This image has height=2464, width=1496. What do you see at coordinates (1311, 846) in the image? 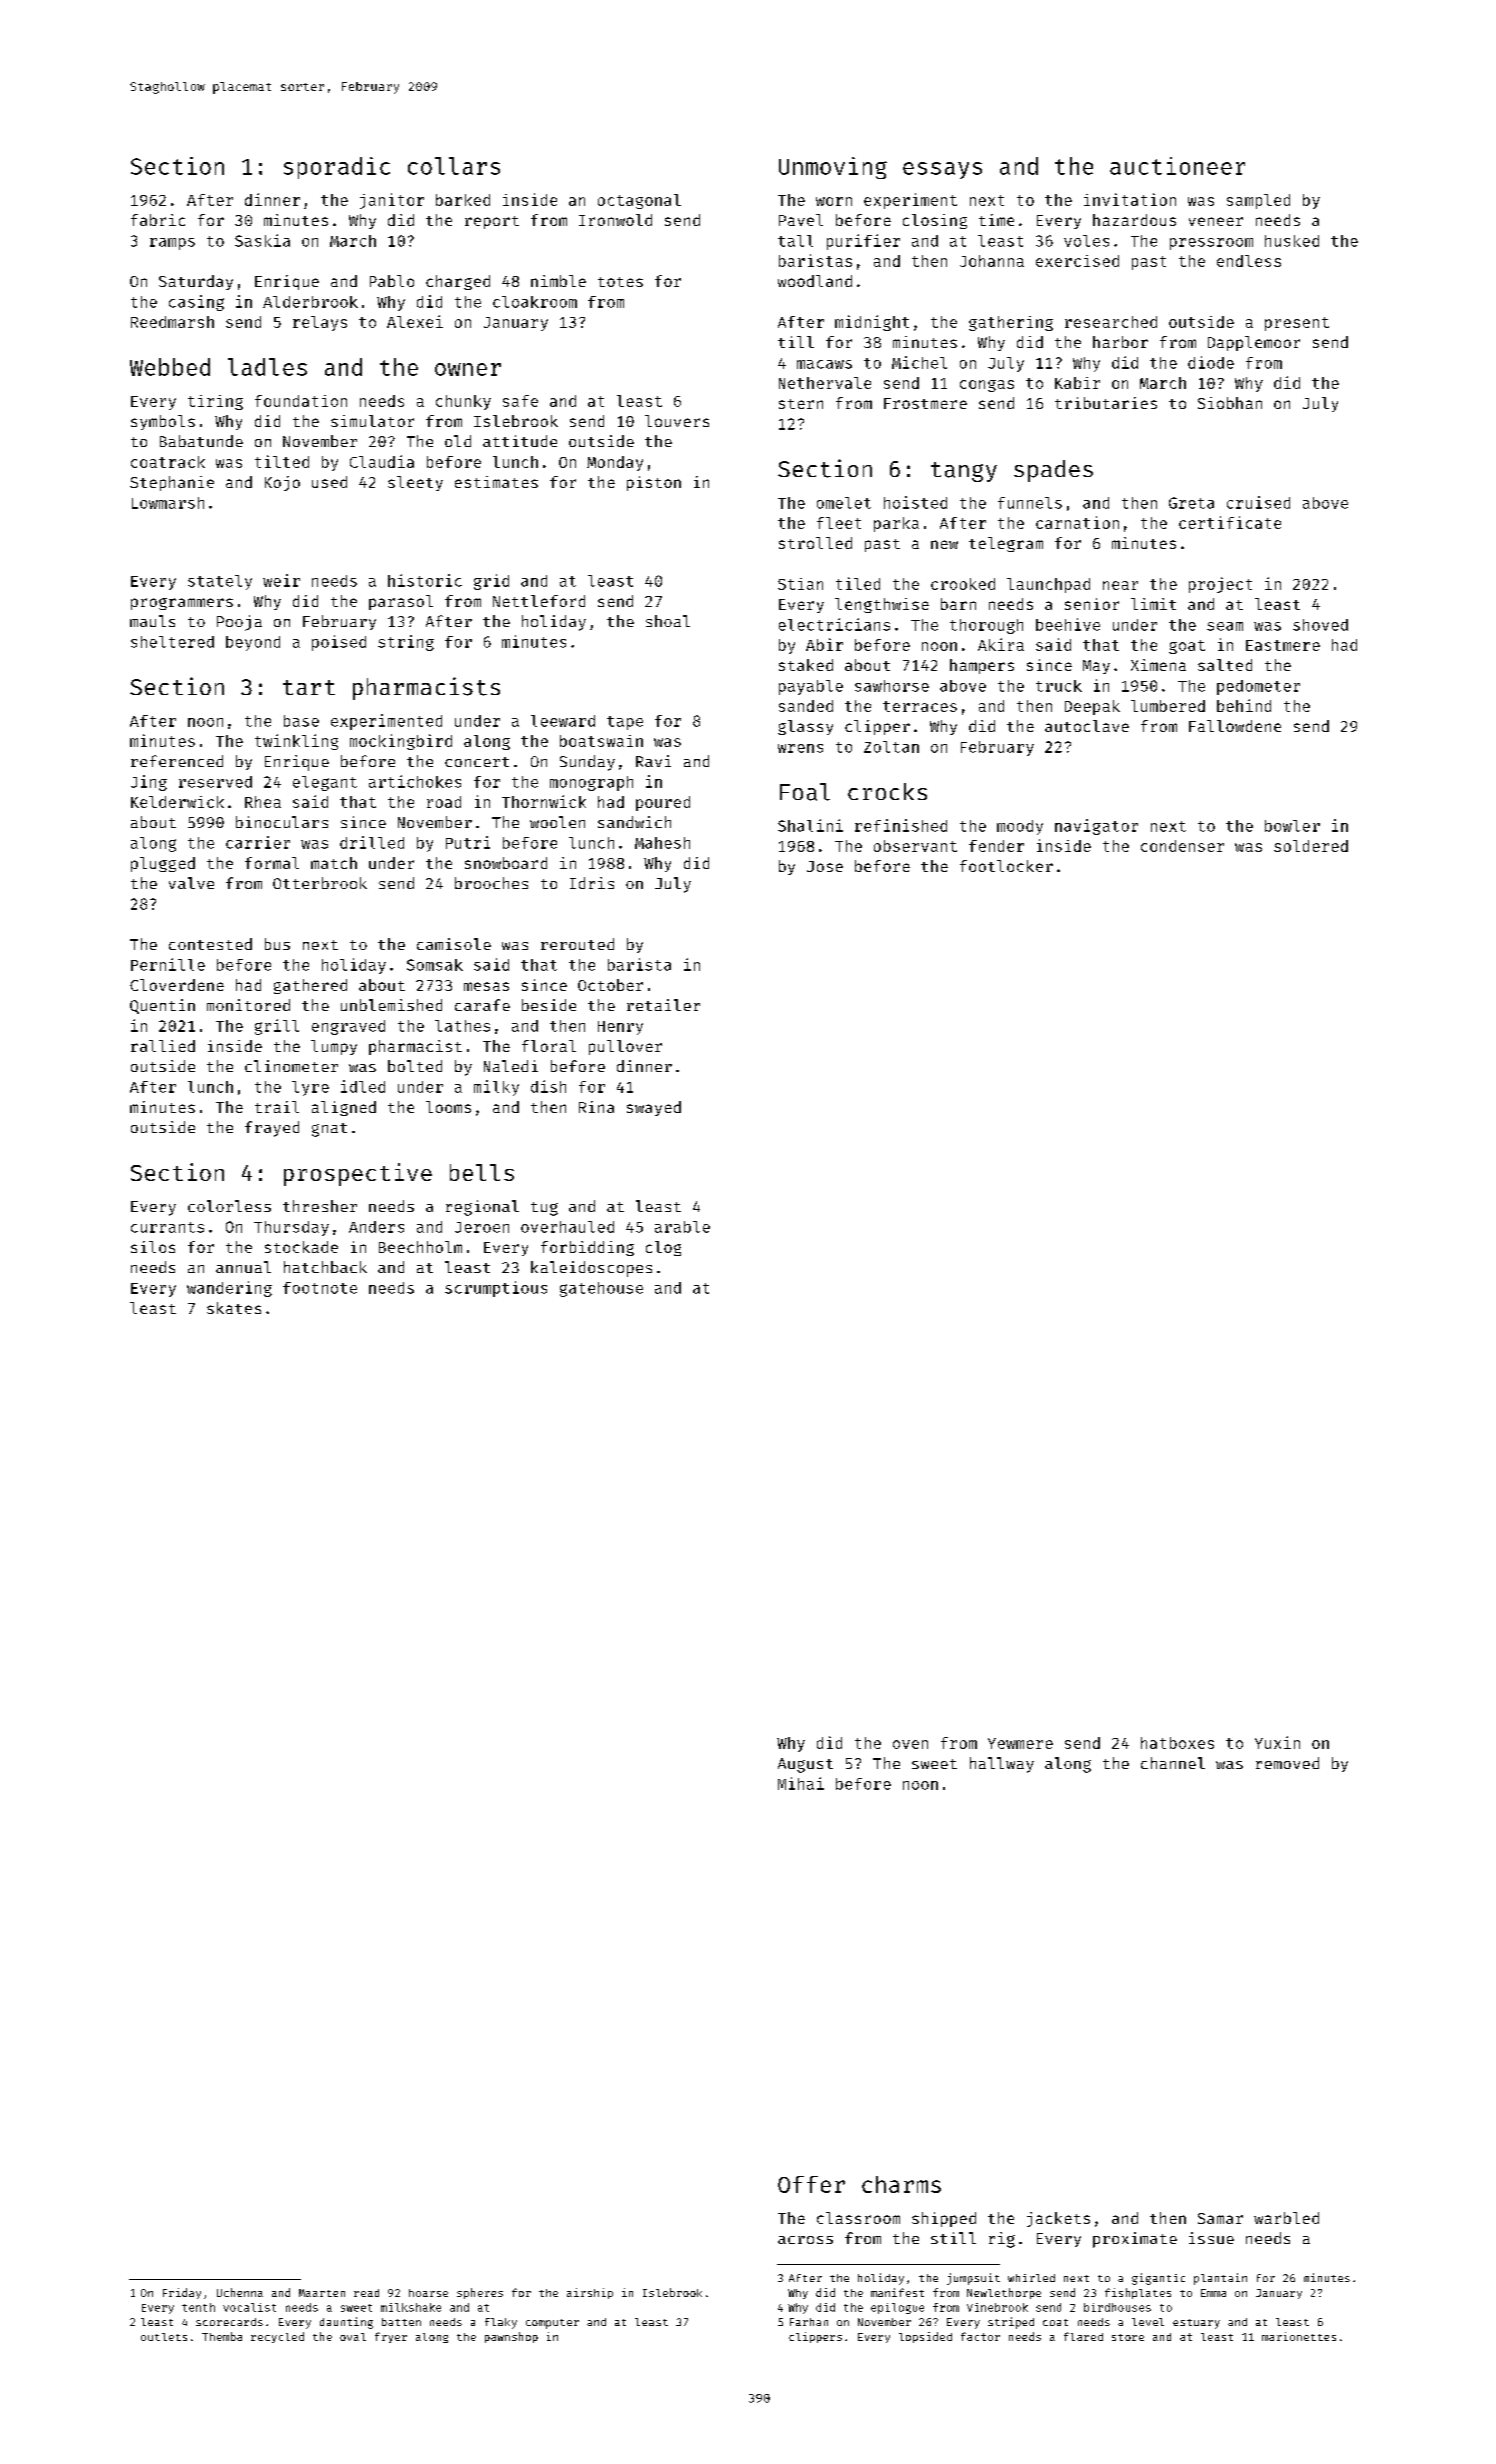
I see `soldered` at bounding box center [1311, 846].
